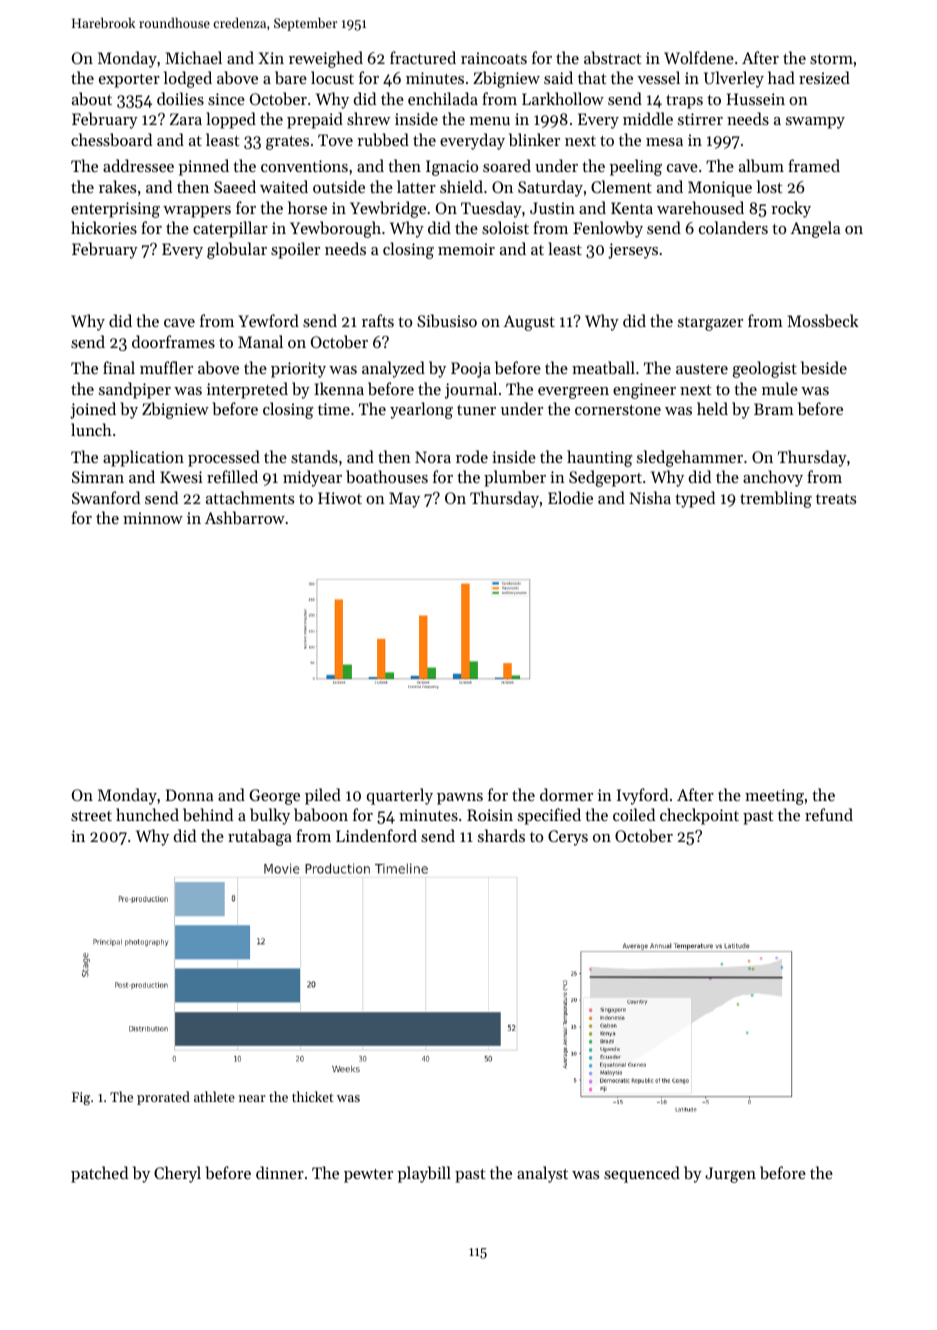  Describe the element at coordinates (280, 1172) in the page. I see `dinner` at that location.
